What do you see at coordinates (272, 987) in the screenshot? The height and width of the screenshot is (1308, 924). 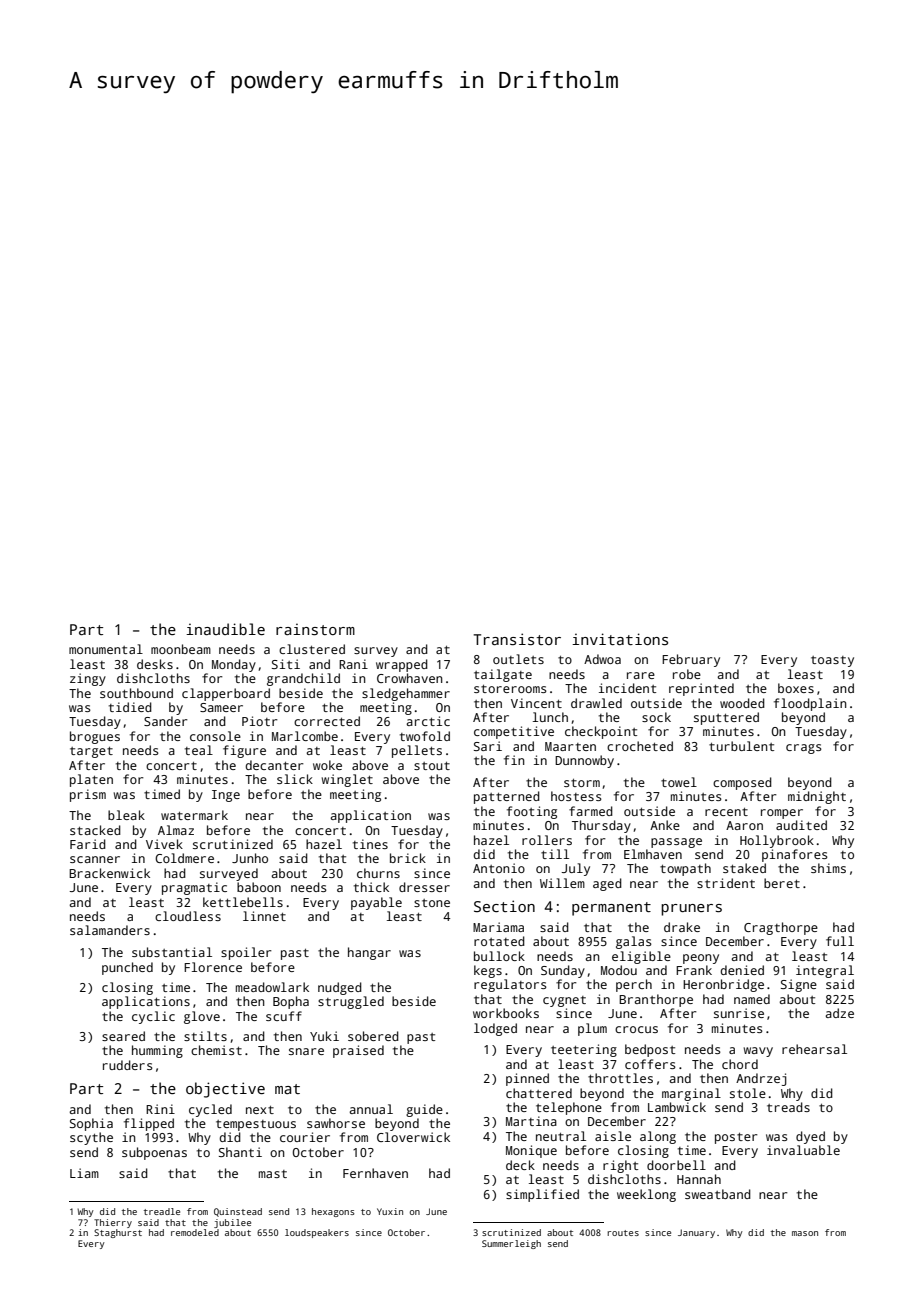 I see `meadowlark` at bounding box center [272, 987].
